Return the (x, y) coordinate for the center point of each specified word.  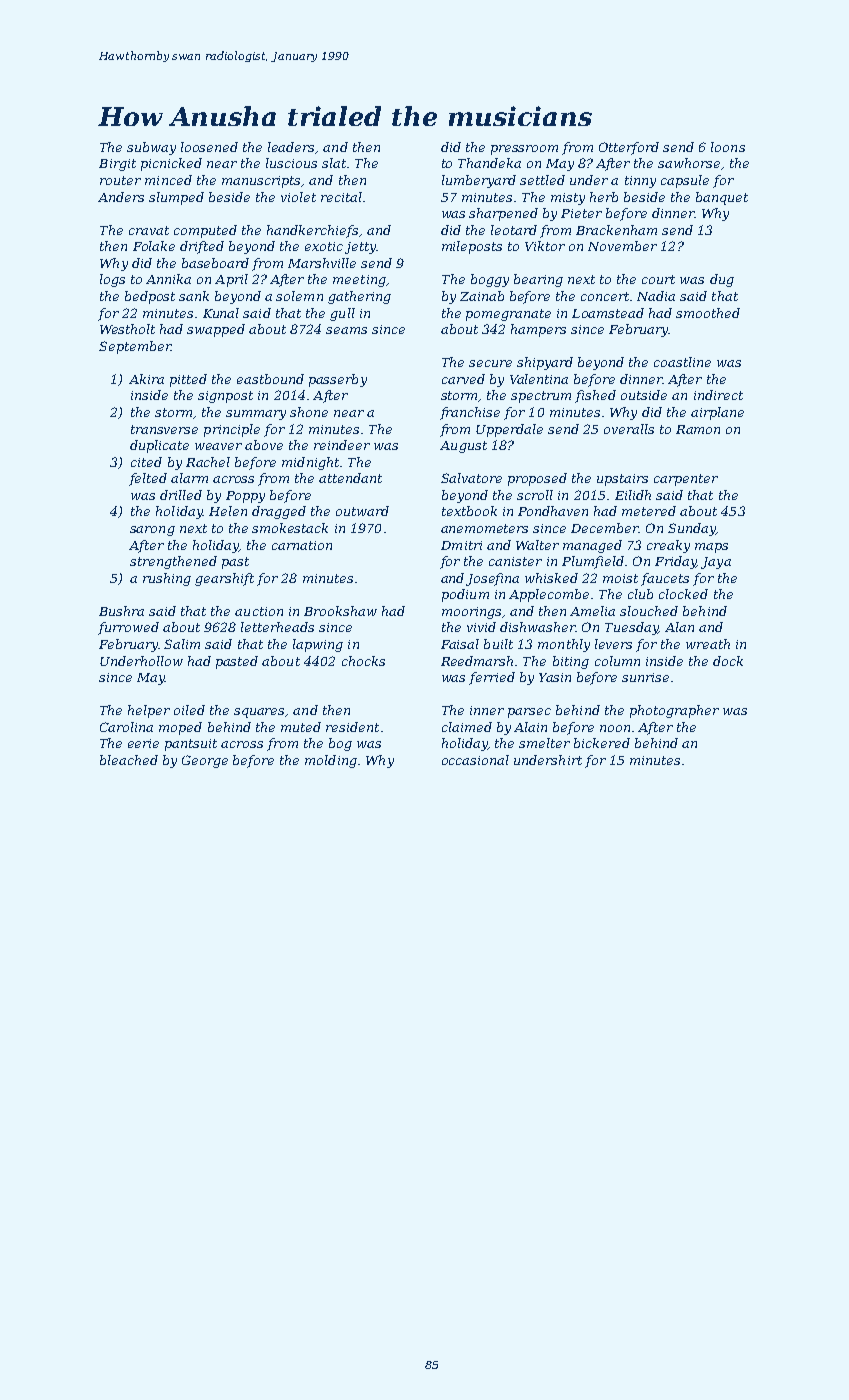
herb (604, 197)
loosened (209, 147)
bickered (602, 743)
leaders (291, 147)
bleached (129, 760)
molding (331, 761)
